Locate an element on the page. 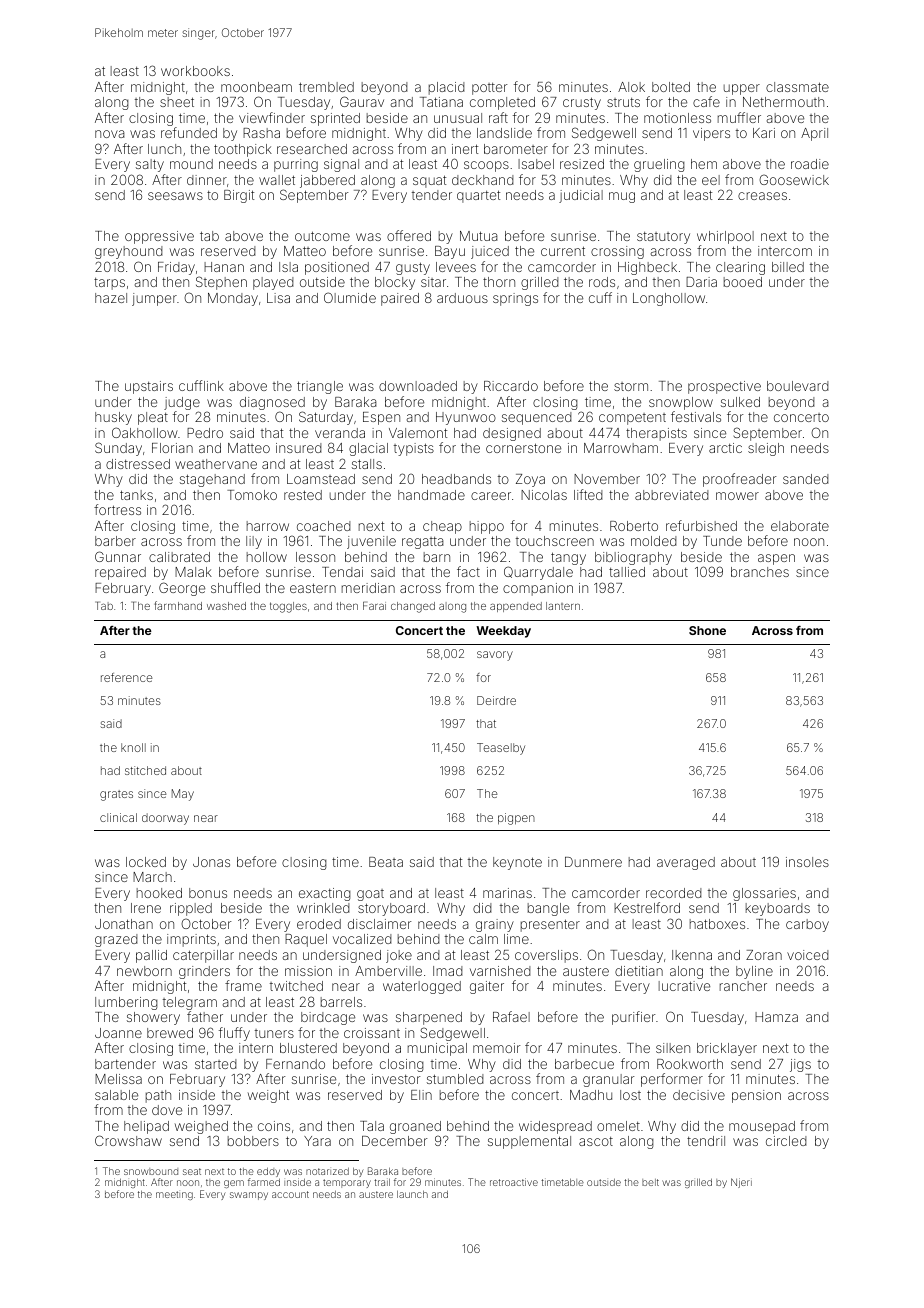  moonbeam is located at coordinates (256, 87).
